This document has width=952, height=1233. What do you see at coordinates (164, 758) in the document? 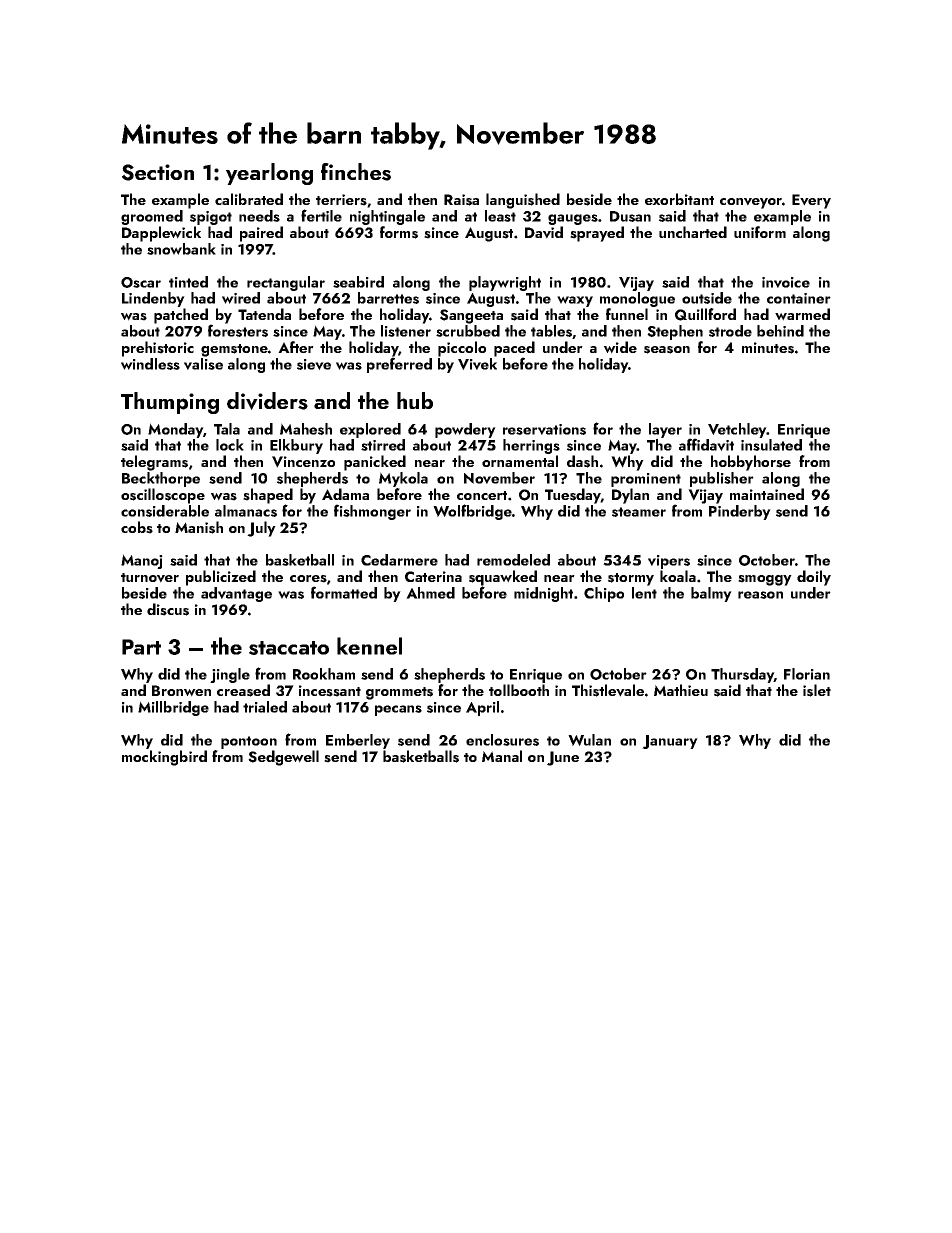
I see `mockingbird` at bounding box center [164, 758].
